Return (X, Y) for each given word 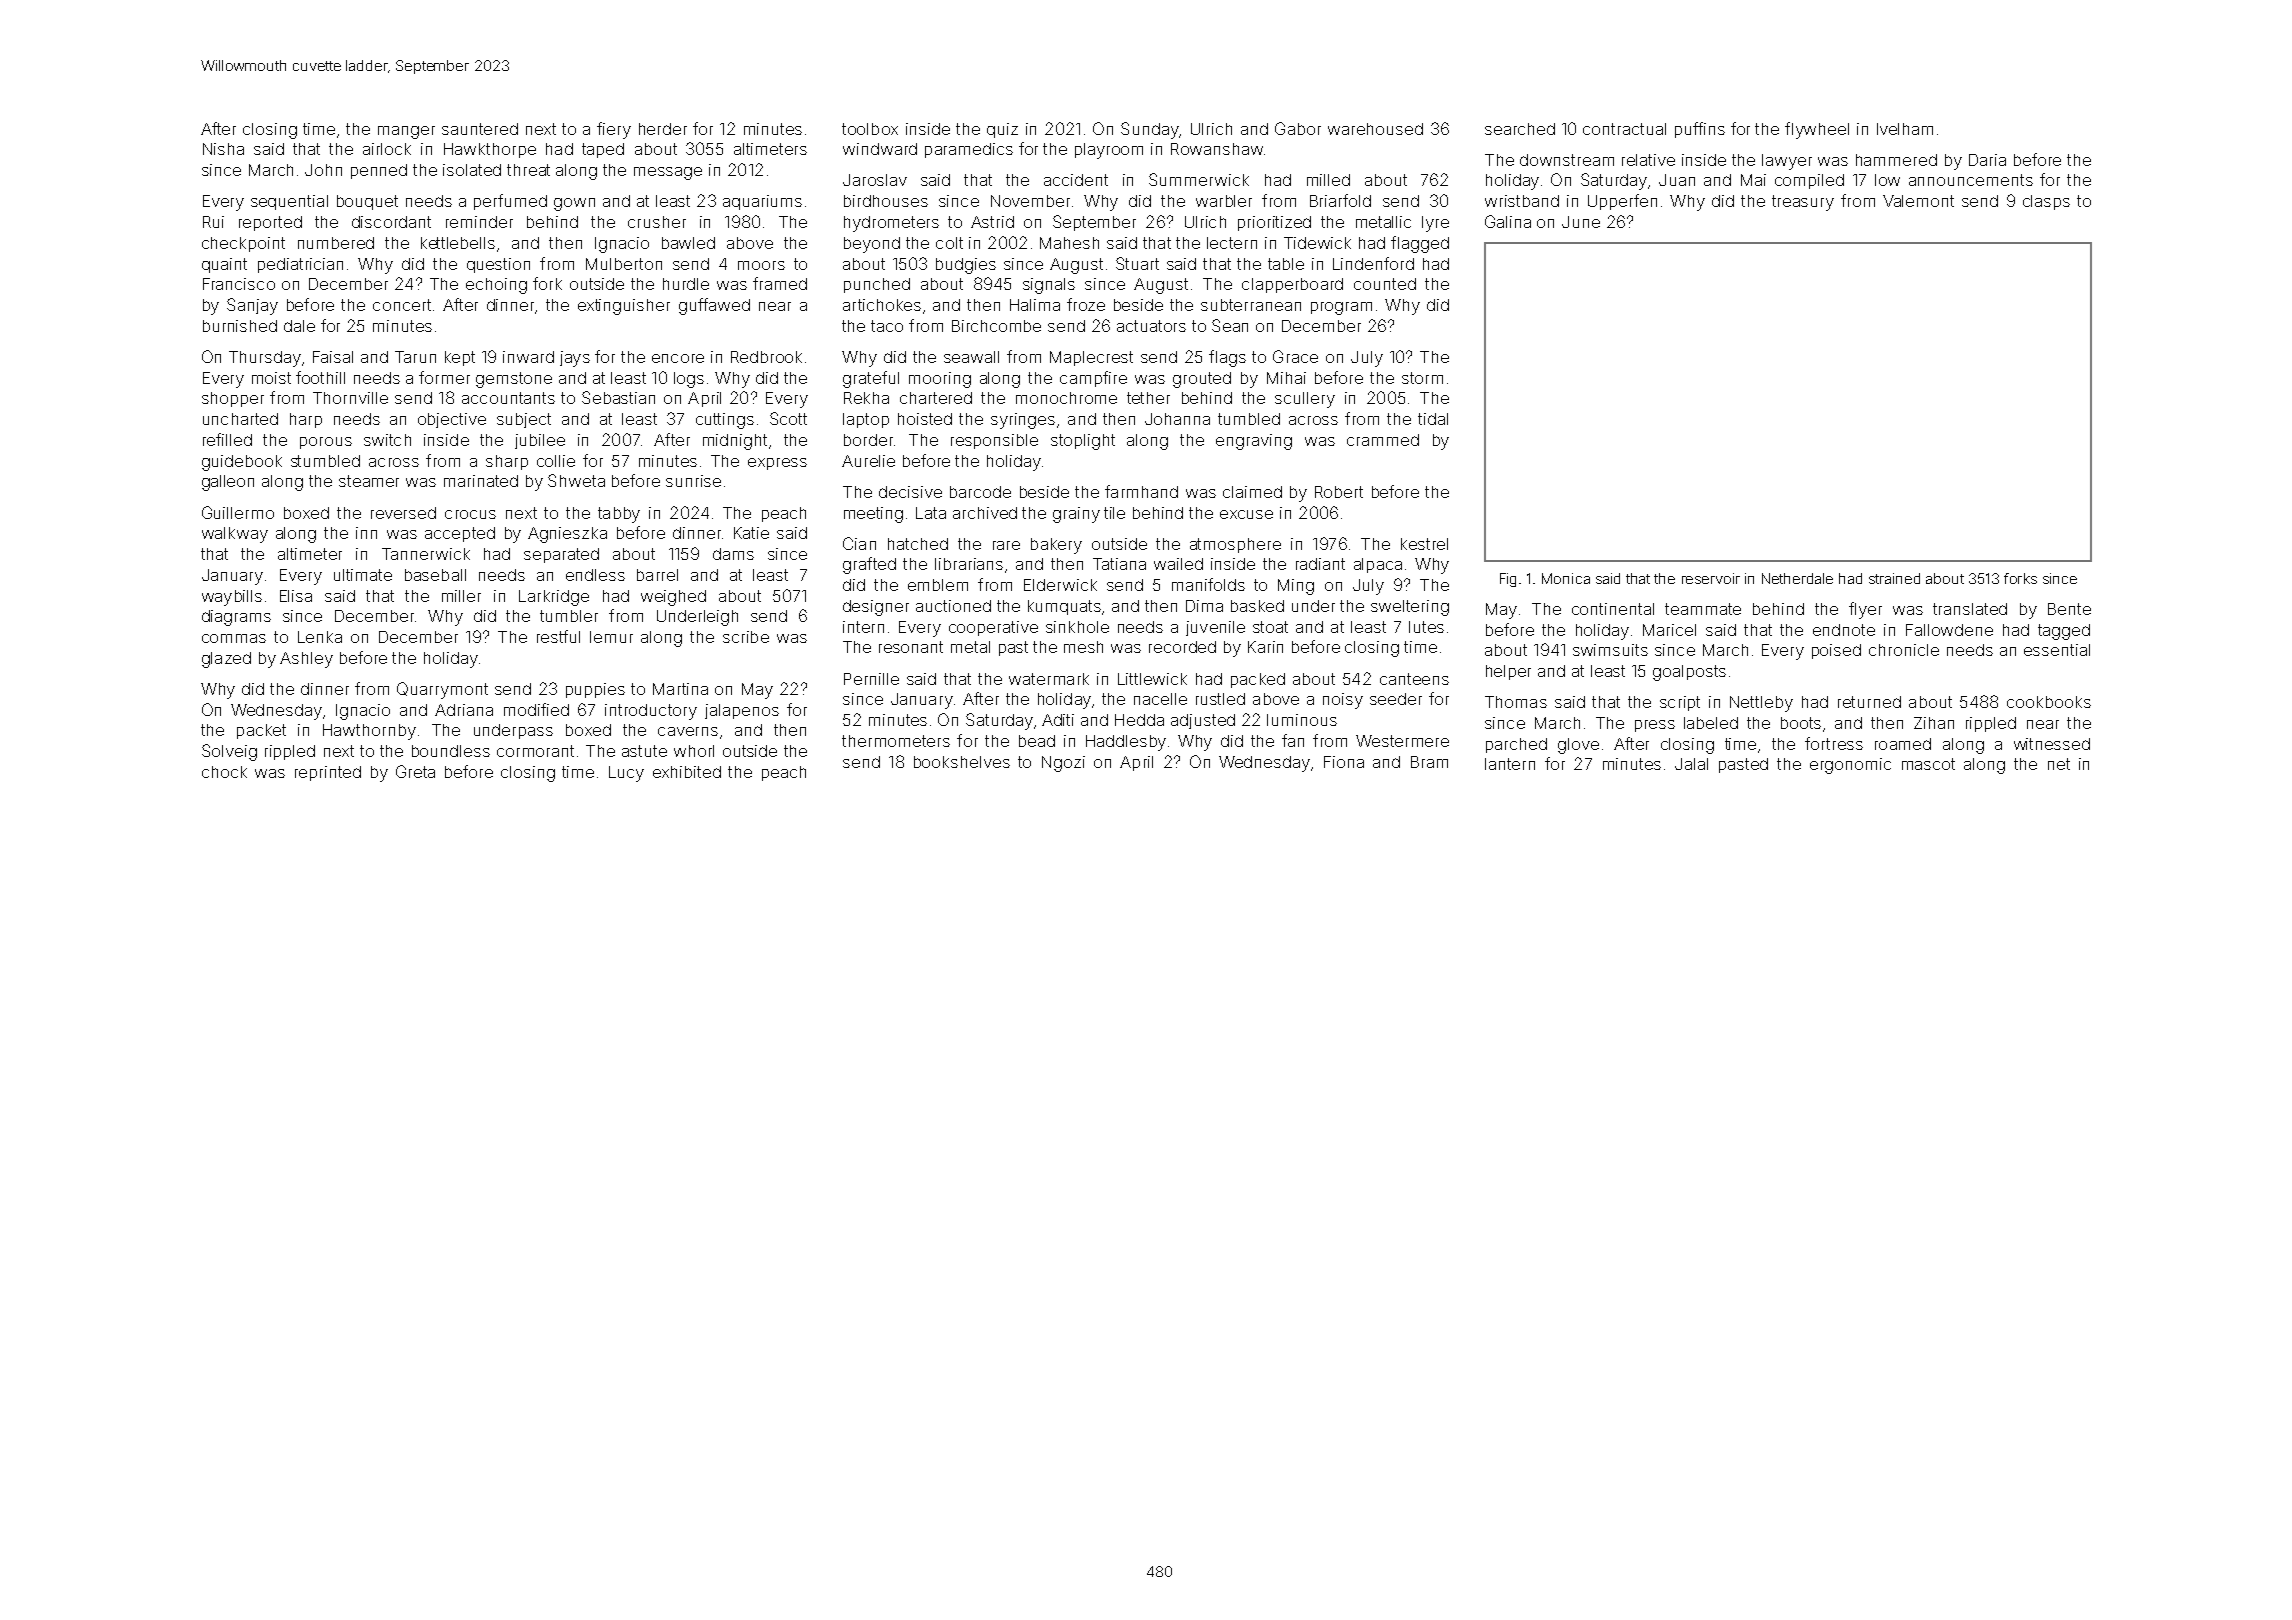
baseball (435, 575)
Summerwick (1199, 179)
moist (271, 378)
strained (1894, 578)
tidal (1433, 419)
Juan (1677, 180)
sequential (289, 202)
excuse (1246, 514)
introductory (651, 712)
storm (1422, 378)
